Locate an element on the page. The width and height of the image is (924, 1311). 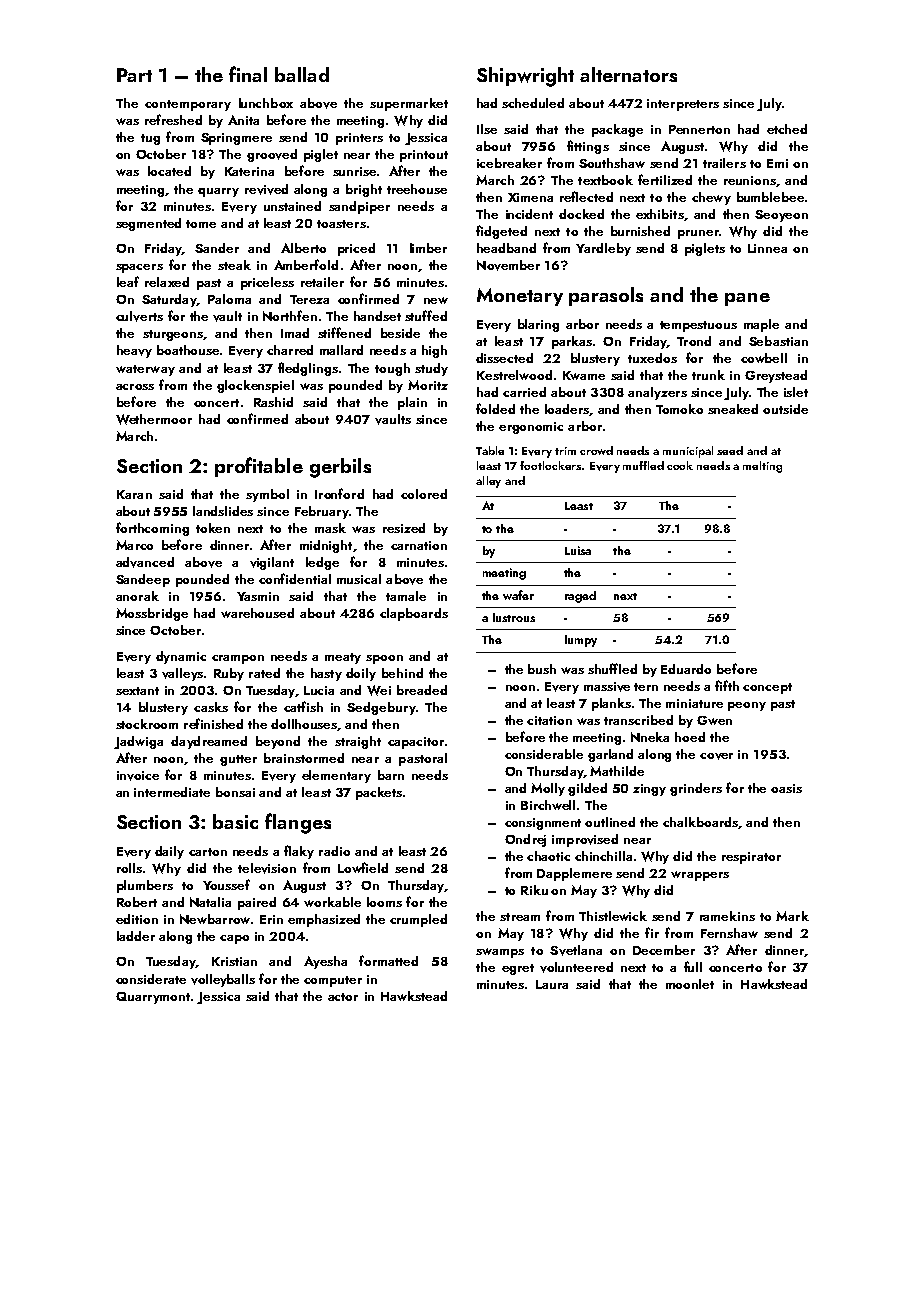
municipal is located at coordinates (688, 452).
